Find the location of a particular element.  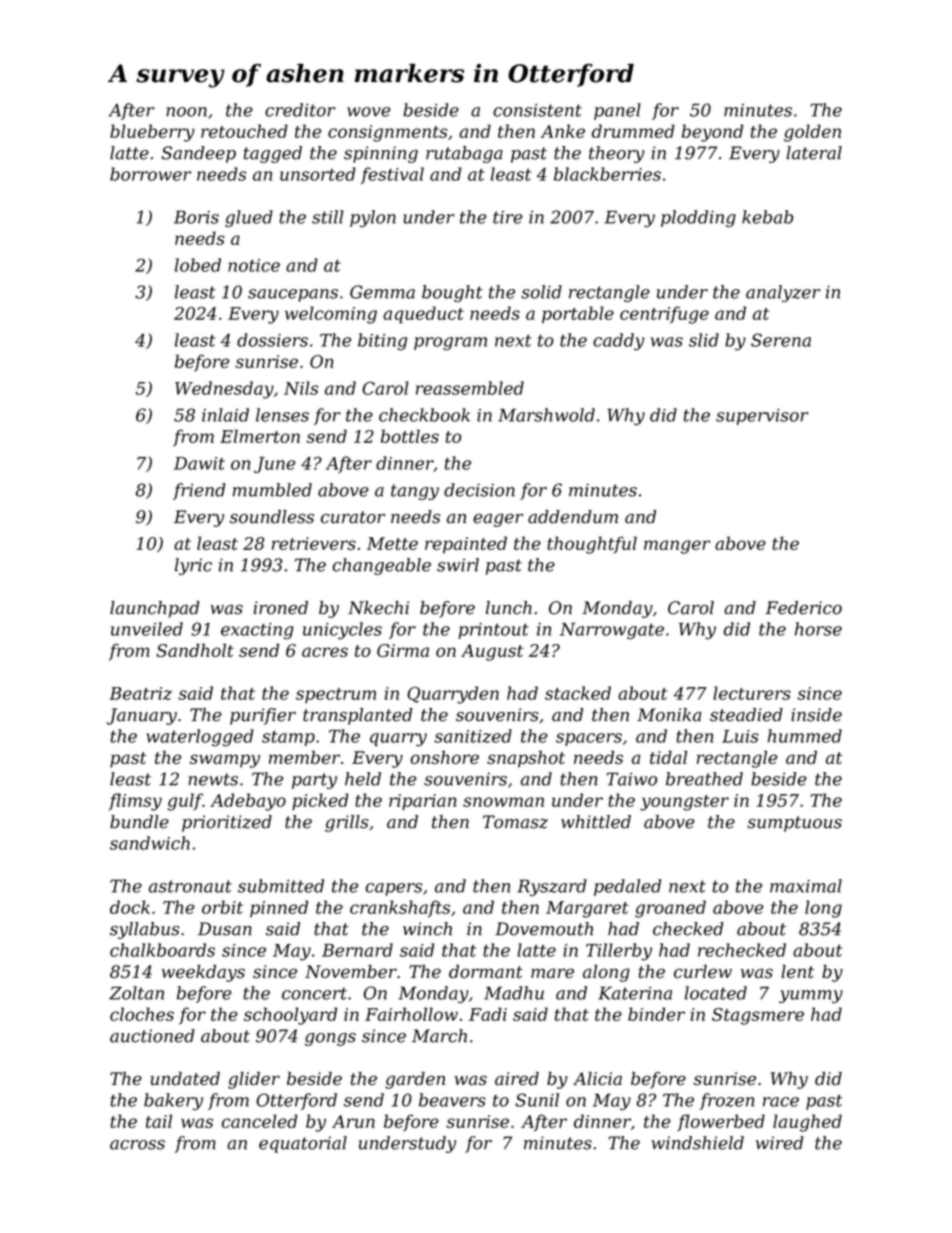

Taiwo is located at coordinates (632, 779).
